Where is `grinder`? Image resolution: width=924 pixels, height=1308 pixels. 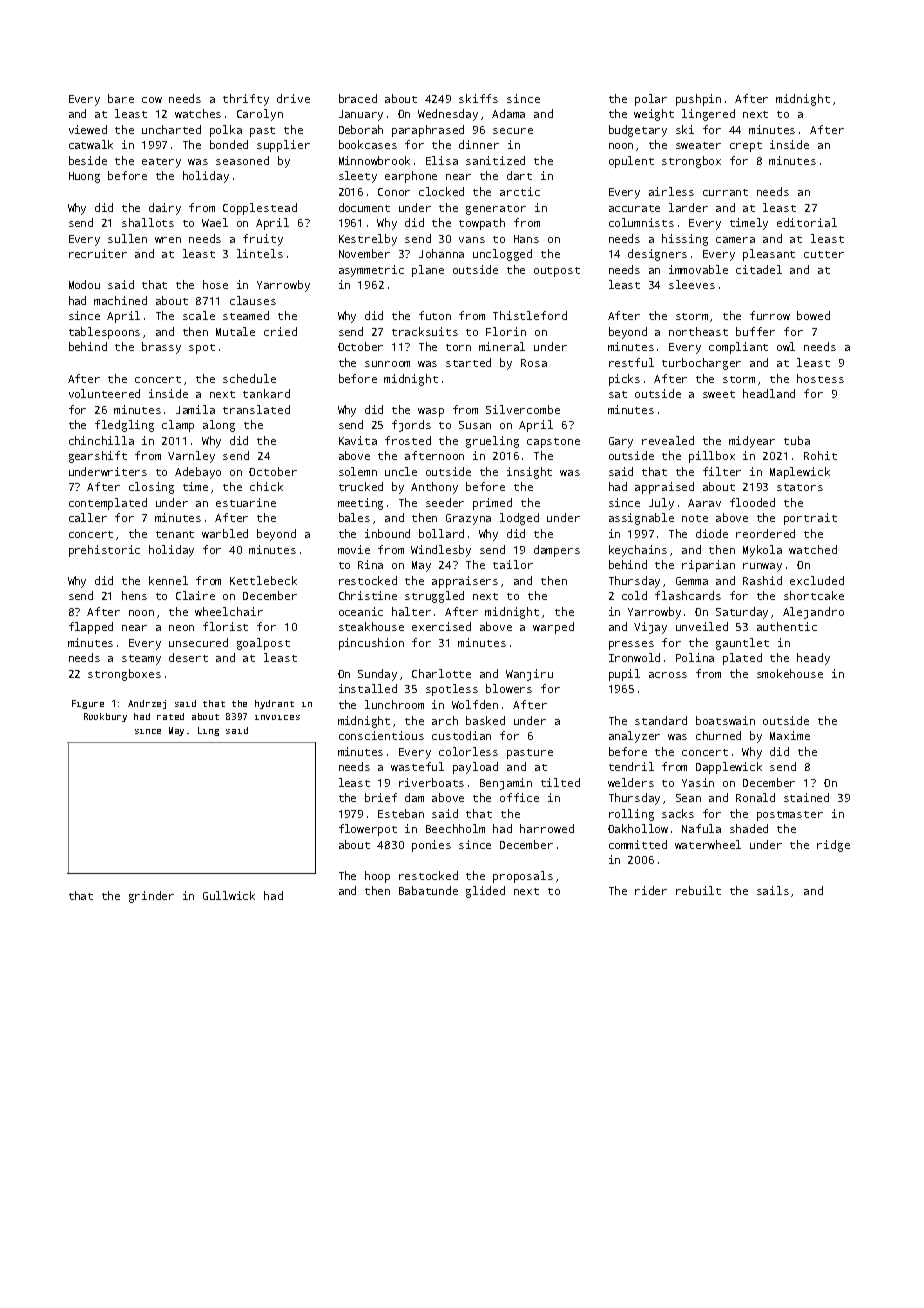 grinder is located at coordinates (151, 897).
